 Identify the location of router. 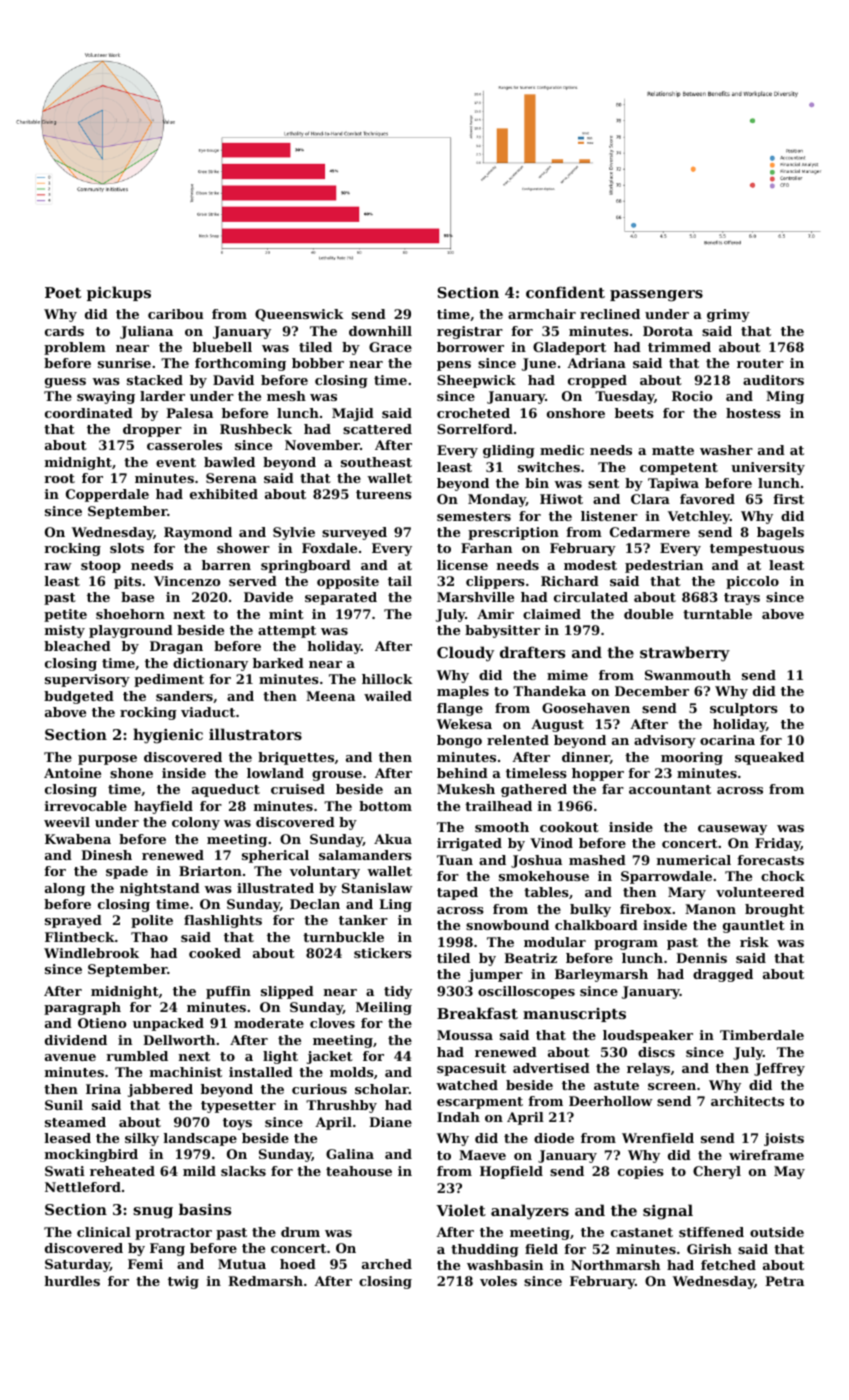
(760, 363).
